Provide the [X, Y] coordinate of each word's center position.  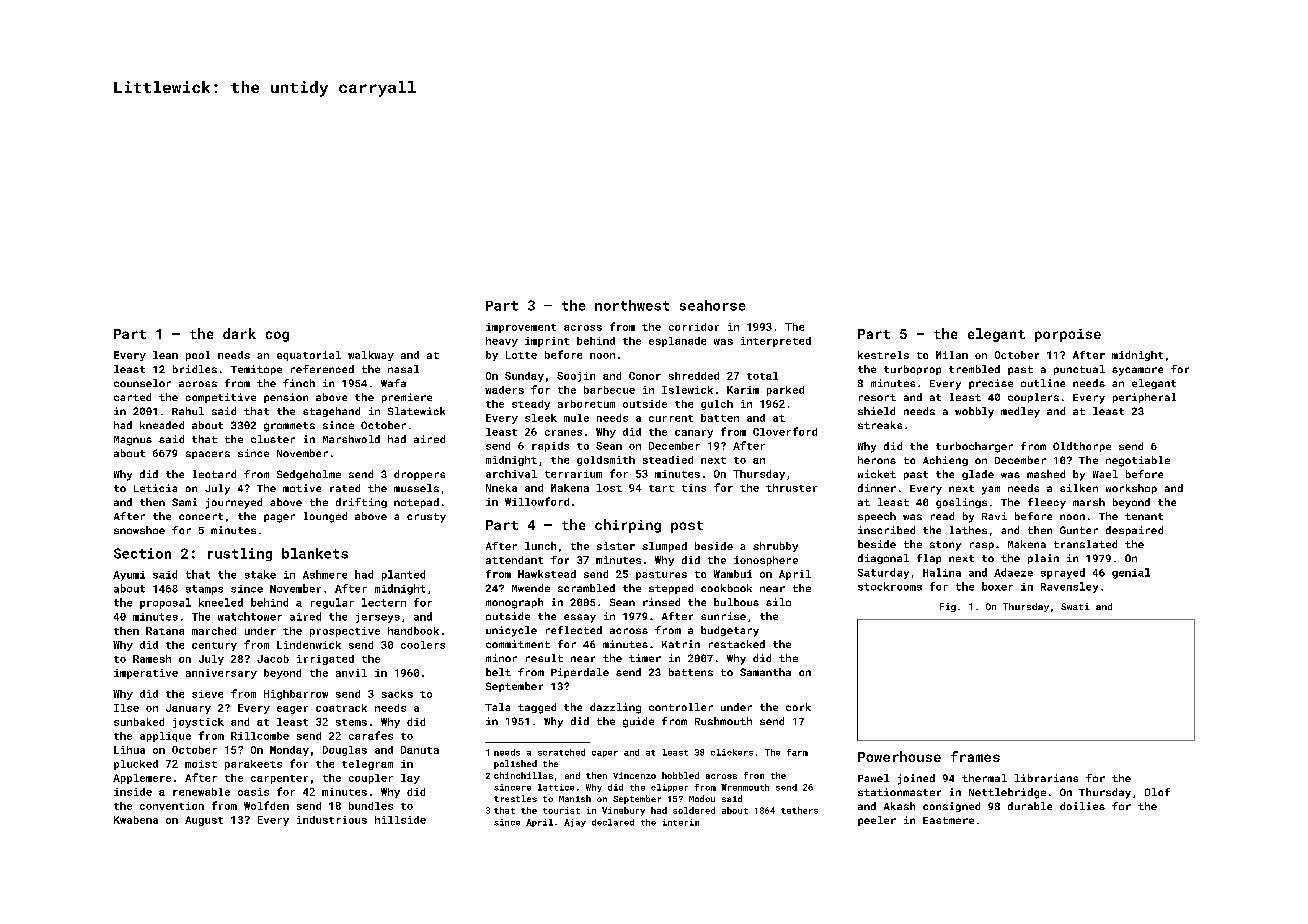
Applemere [142, 779]
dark [239, 333]
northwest [632, 305]
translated [1085, 544]
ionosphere [766, 561]
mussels [416, 488]
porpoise [1068, 335]
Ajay [575, 823]
